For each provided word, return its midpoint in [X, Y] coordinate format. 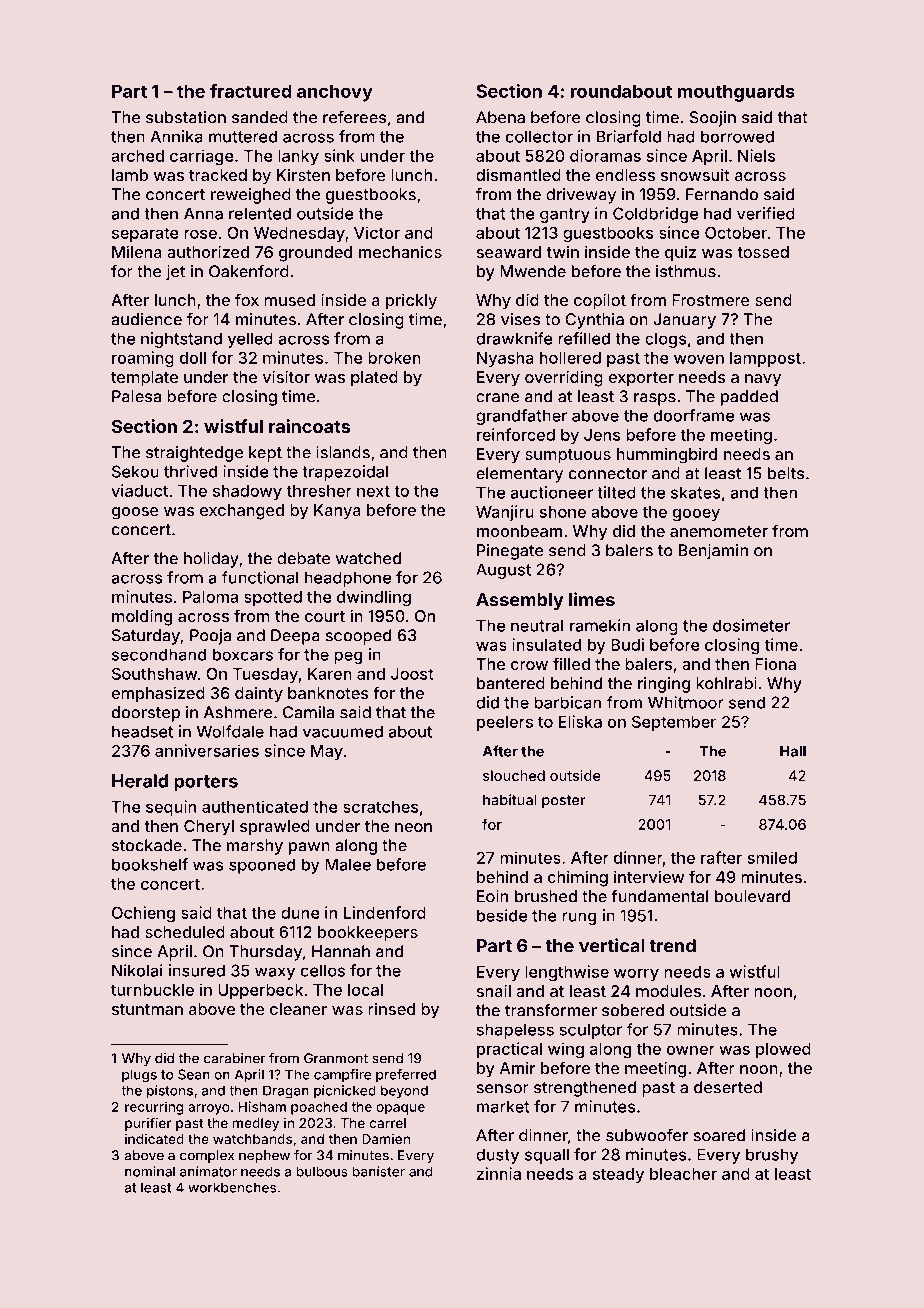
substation [186, 117]
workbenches [232, 1187]
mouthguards [736, 93]
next [373, 491]
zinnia [499, 1173]
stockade [147, 845]
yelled [250, 340]
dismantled [518, 174]
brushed [546, 896]
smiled [772, 857]
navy [763, 380]
